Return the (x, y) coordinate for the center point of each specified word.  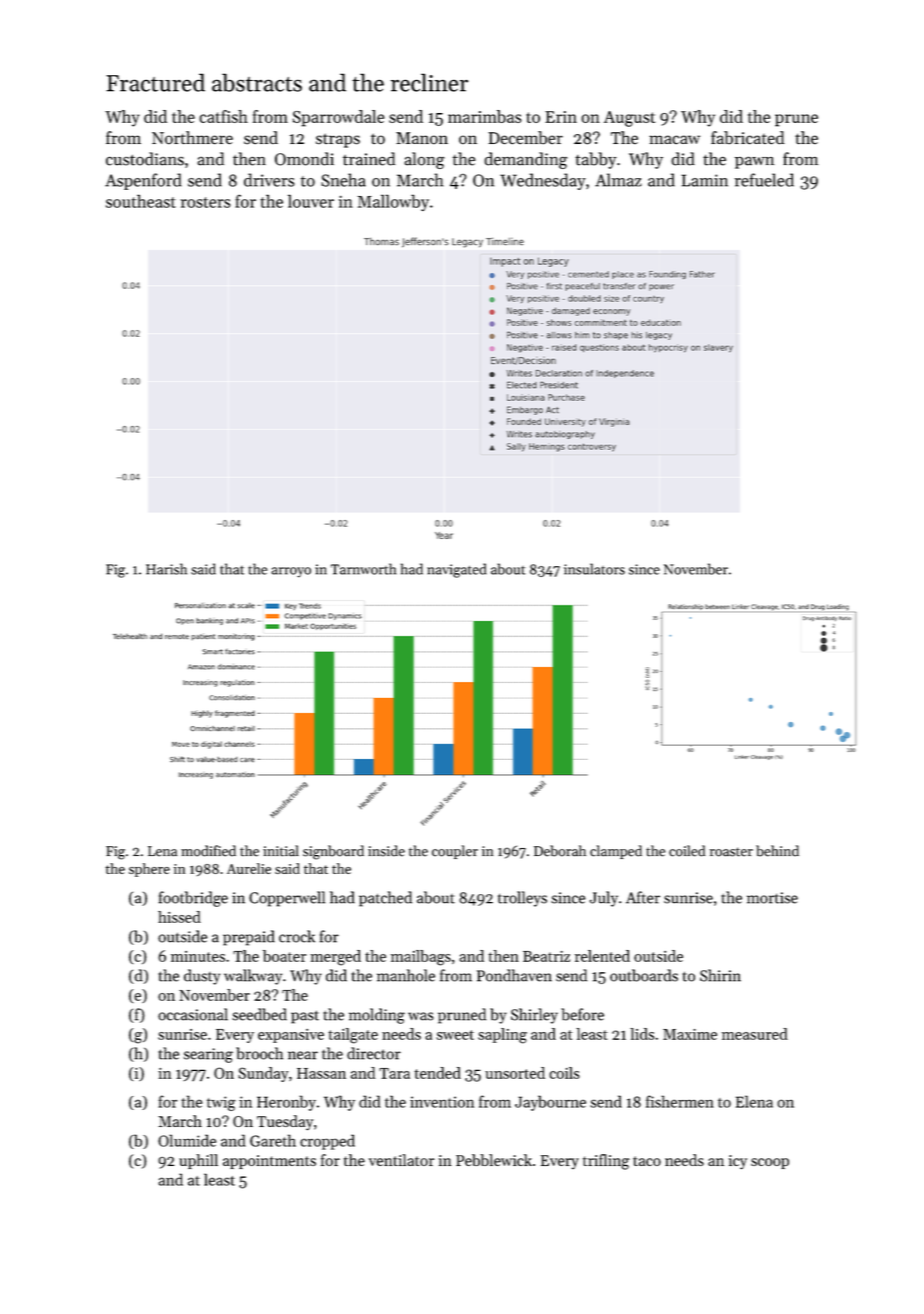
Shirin (720, 975)
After (643, 897)
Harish (166, 569)
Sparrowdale (339, 118)
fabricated (748, 138)
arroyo (291, 572)
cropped (327, 1142)
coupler (455, 852)
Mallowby (393, 202)
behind (777, 851)
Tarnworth (363, 569)
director (374, 1053)
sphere (149, 870)
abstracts (257, 82)
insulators (594, 569)
